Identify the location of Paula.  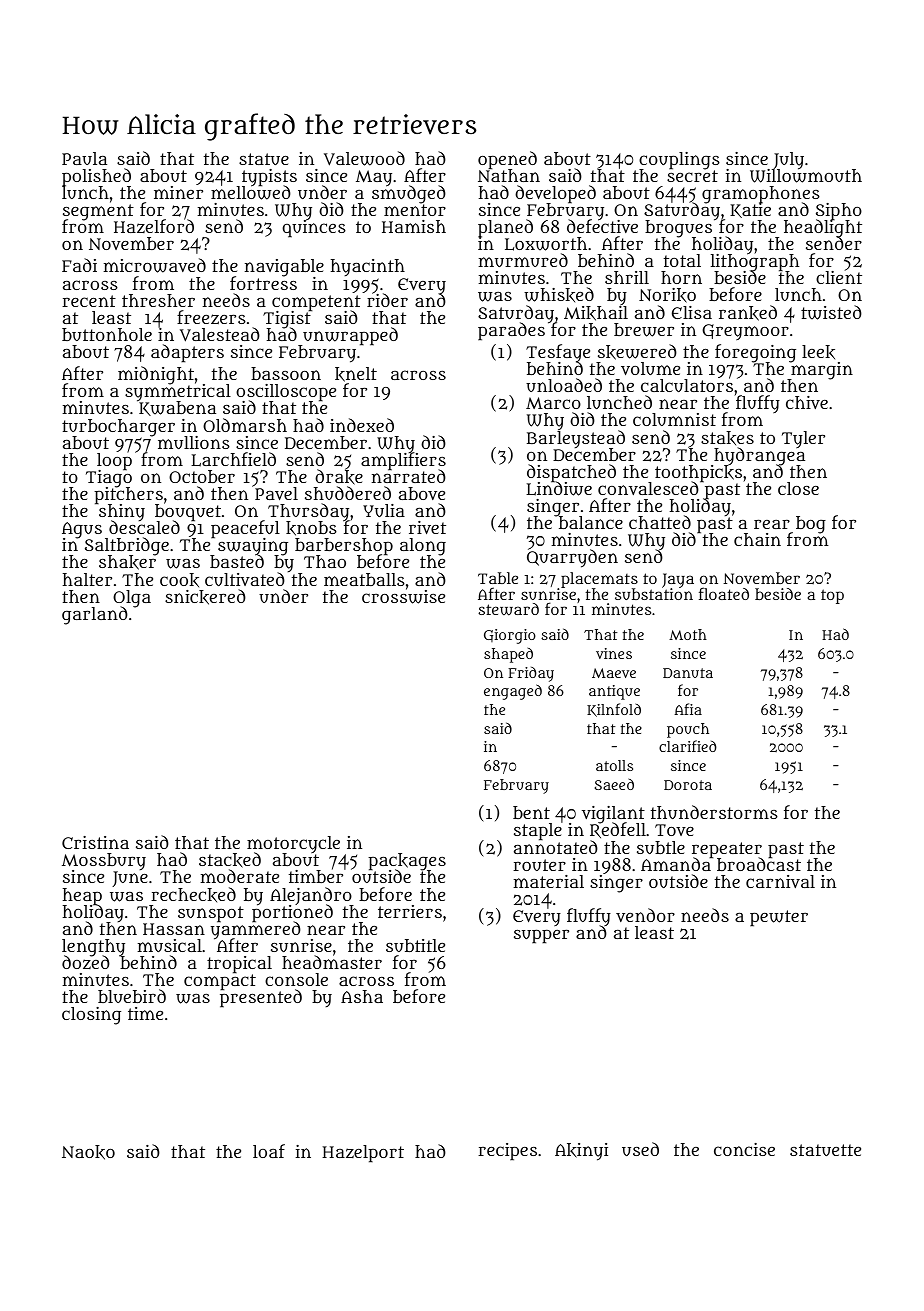
(84, 158).
